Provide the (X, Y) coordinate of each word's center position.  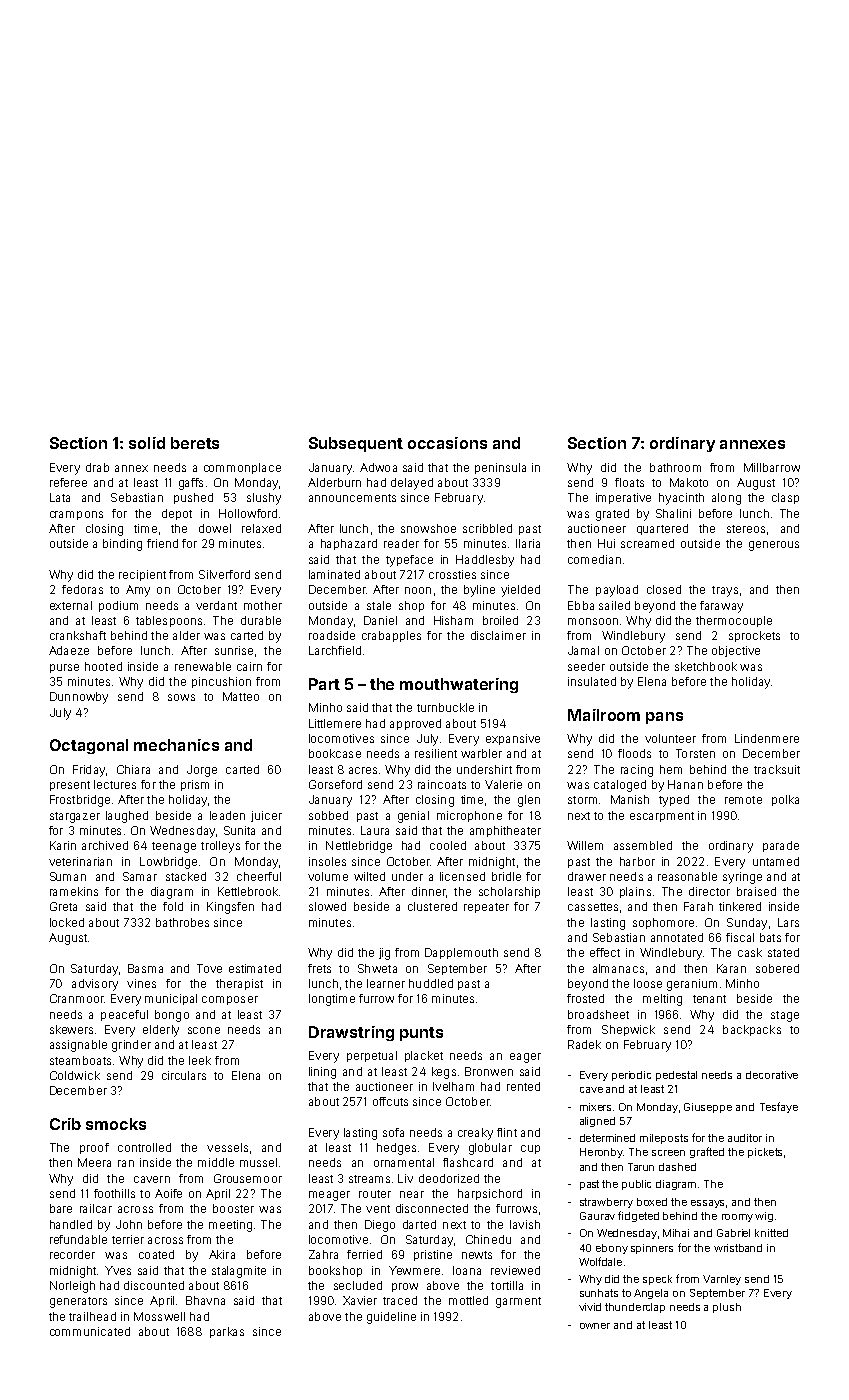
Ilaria (528, 543)
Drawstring (351, 1033)
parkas (227, 1332)
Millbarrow (772, 467)
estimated (255, 968)
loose (648, 983)
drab (97, 467)
